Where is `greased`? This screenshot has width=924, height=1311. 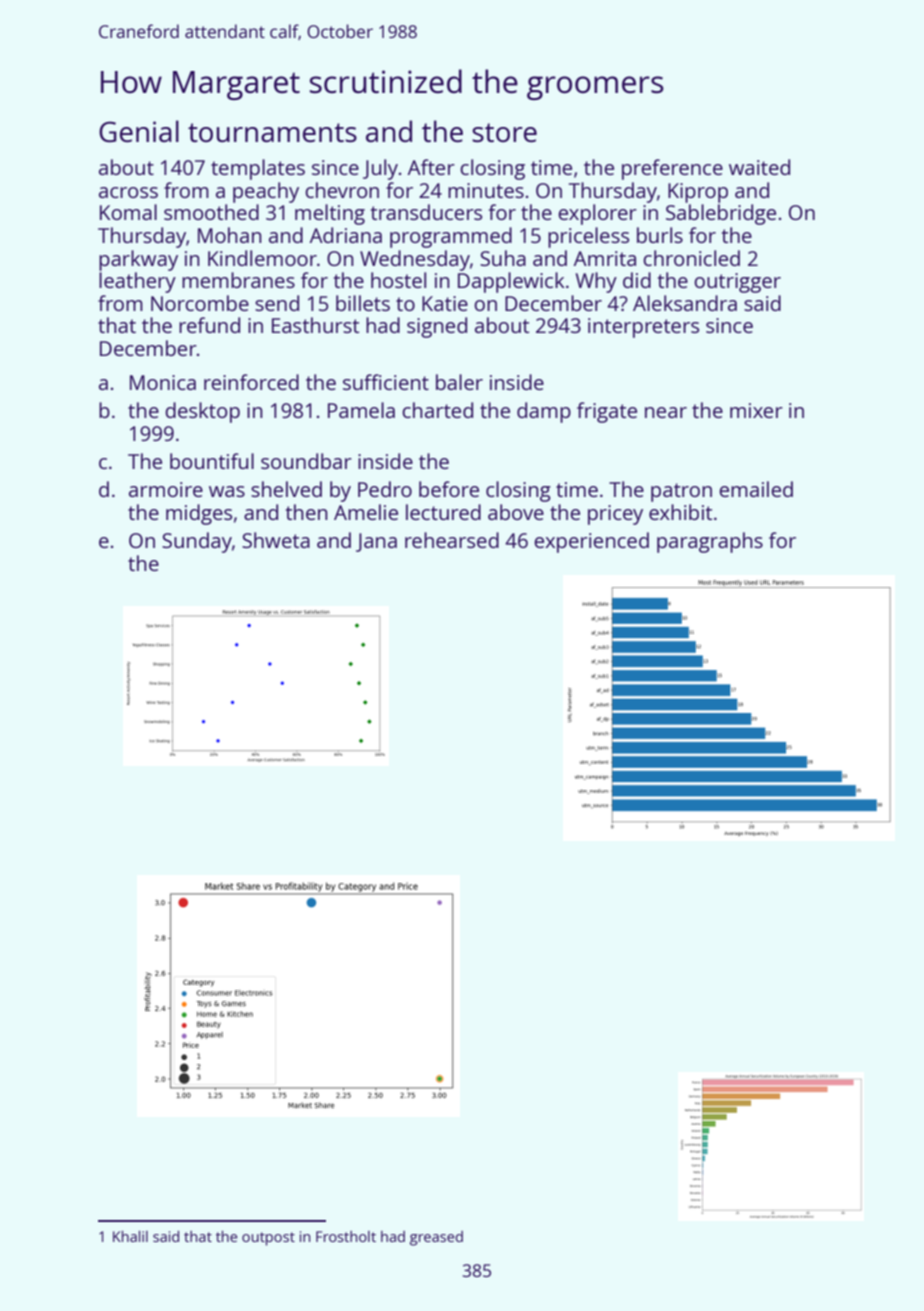 greased is located at coordinates (436, 1238).
